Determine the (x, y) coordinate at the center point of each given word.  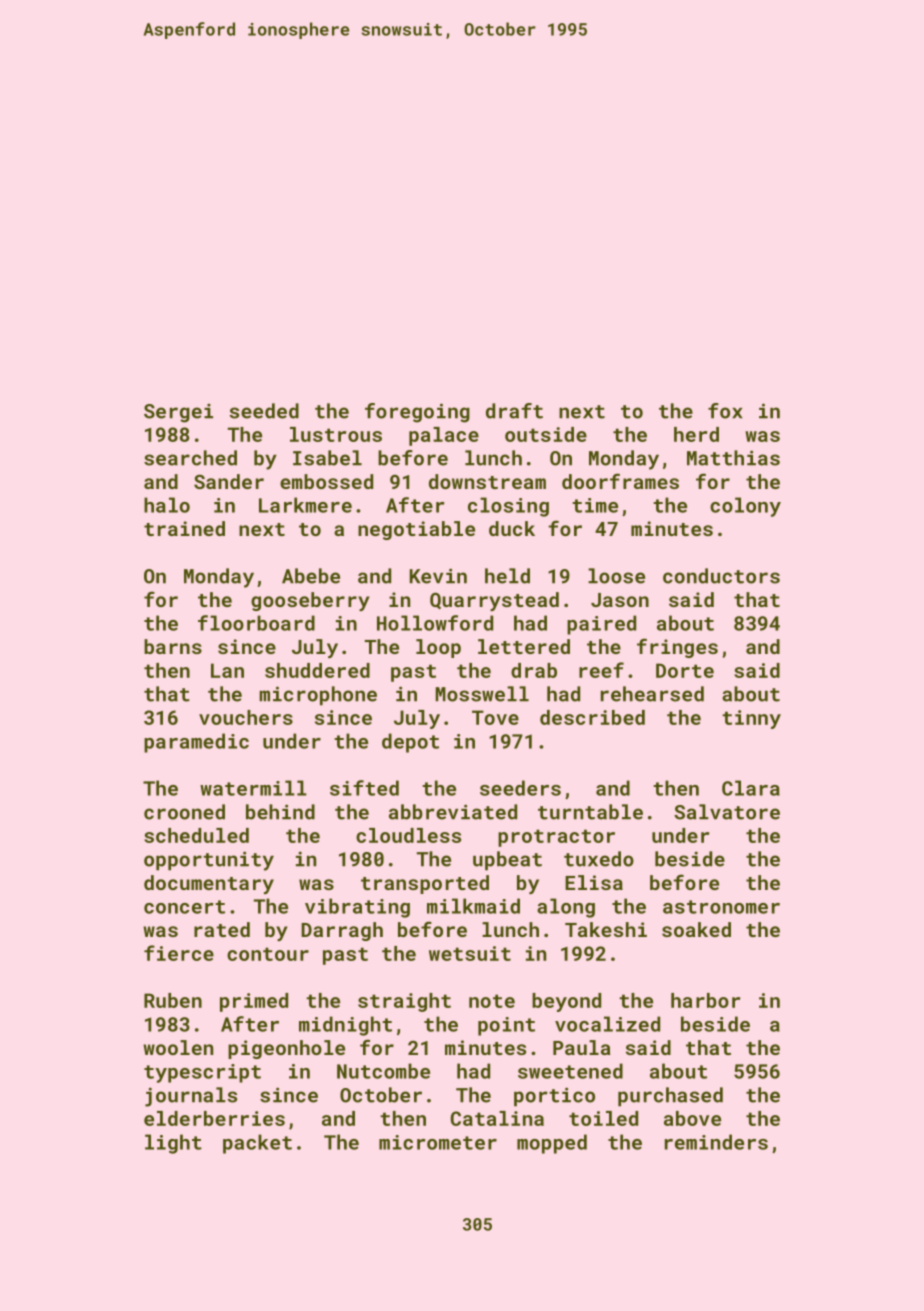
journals (191, 1097)
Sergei (178, 413)
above (692, 1118)
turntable (590, 812)
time (595, 505)
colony (745, 507)
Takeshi (606, 929)
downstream (487, 481)
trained (184, 528)
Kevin (438, 576)
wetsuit (470, 953)
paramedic (196, 743)
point (506, 1026)
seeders (520, 788)
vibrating (357, 908)
